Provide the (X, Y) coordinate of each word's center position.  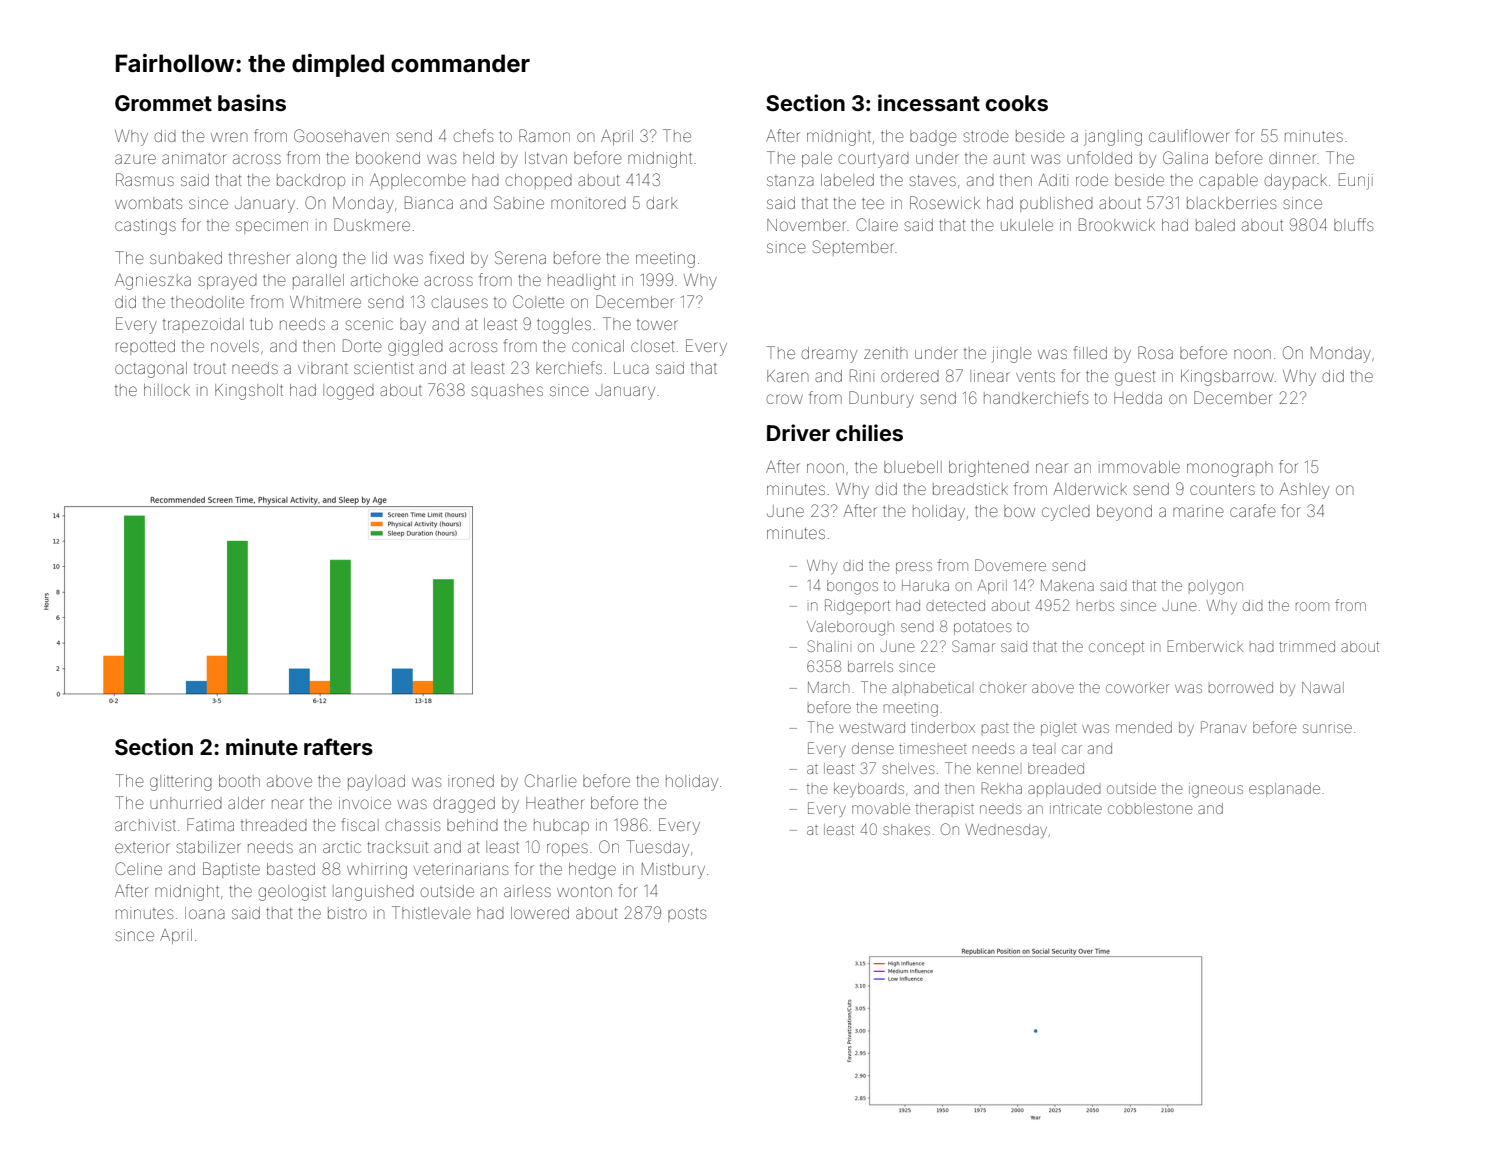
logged (348, 392)
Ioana (205, 913)
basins (252, 102)
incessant (929, 102)
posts (687, 915)
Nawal (1323, 687)
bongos (852, 587)
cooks (1017, 103)
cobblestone (1150, 808)
